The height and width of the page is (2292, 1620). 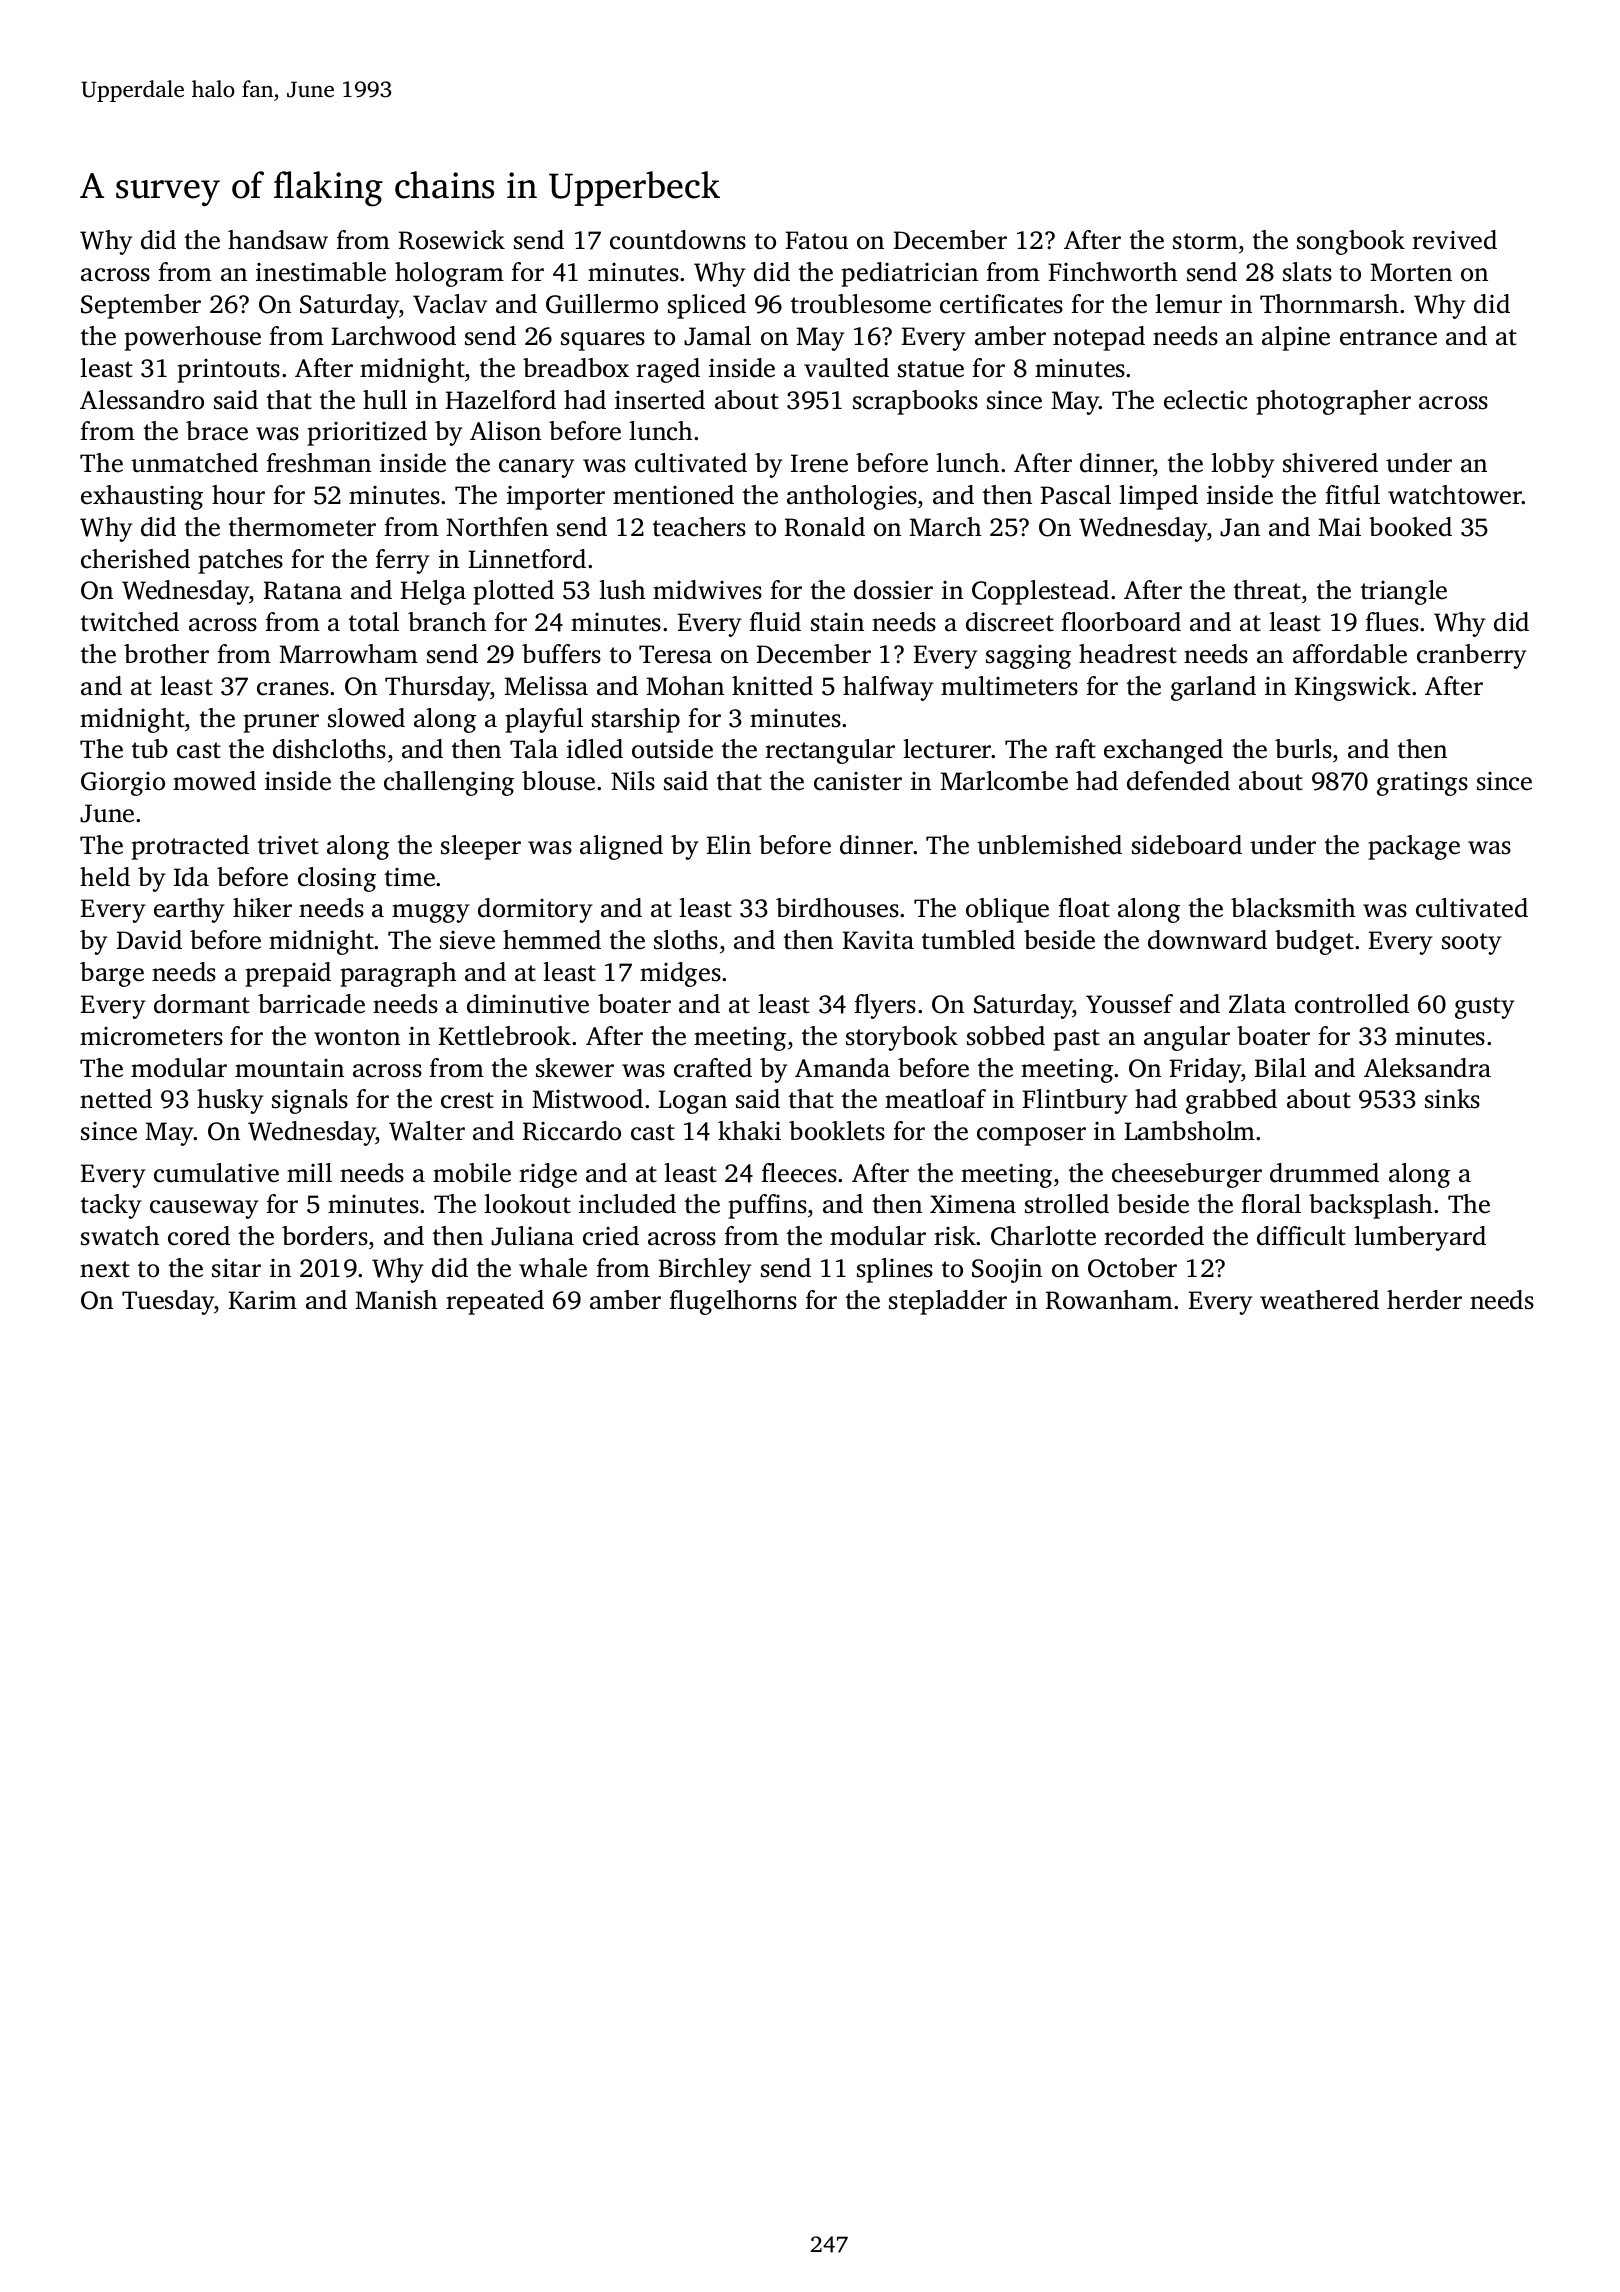 I want to click on stain, so click(x=837, y=622).
